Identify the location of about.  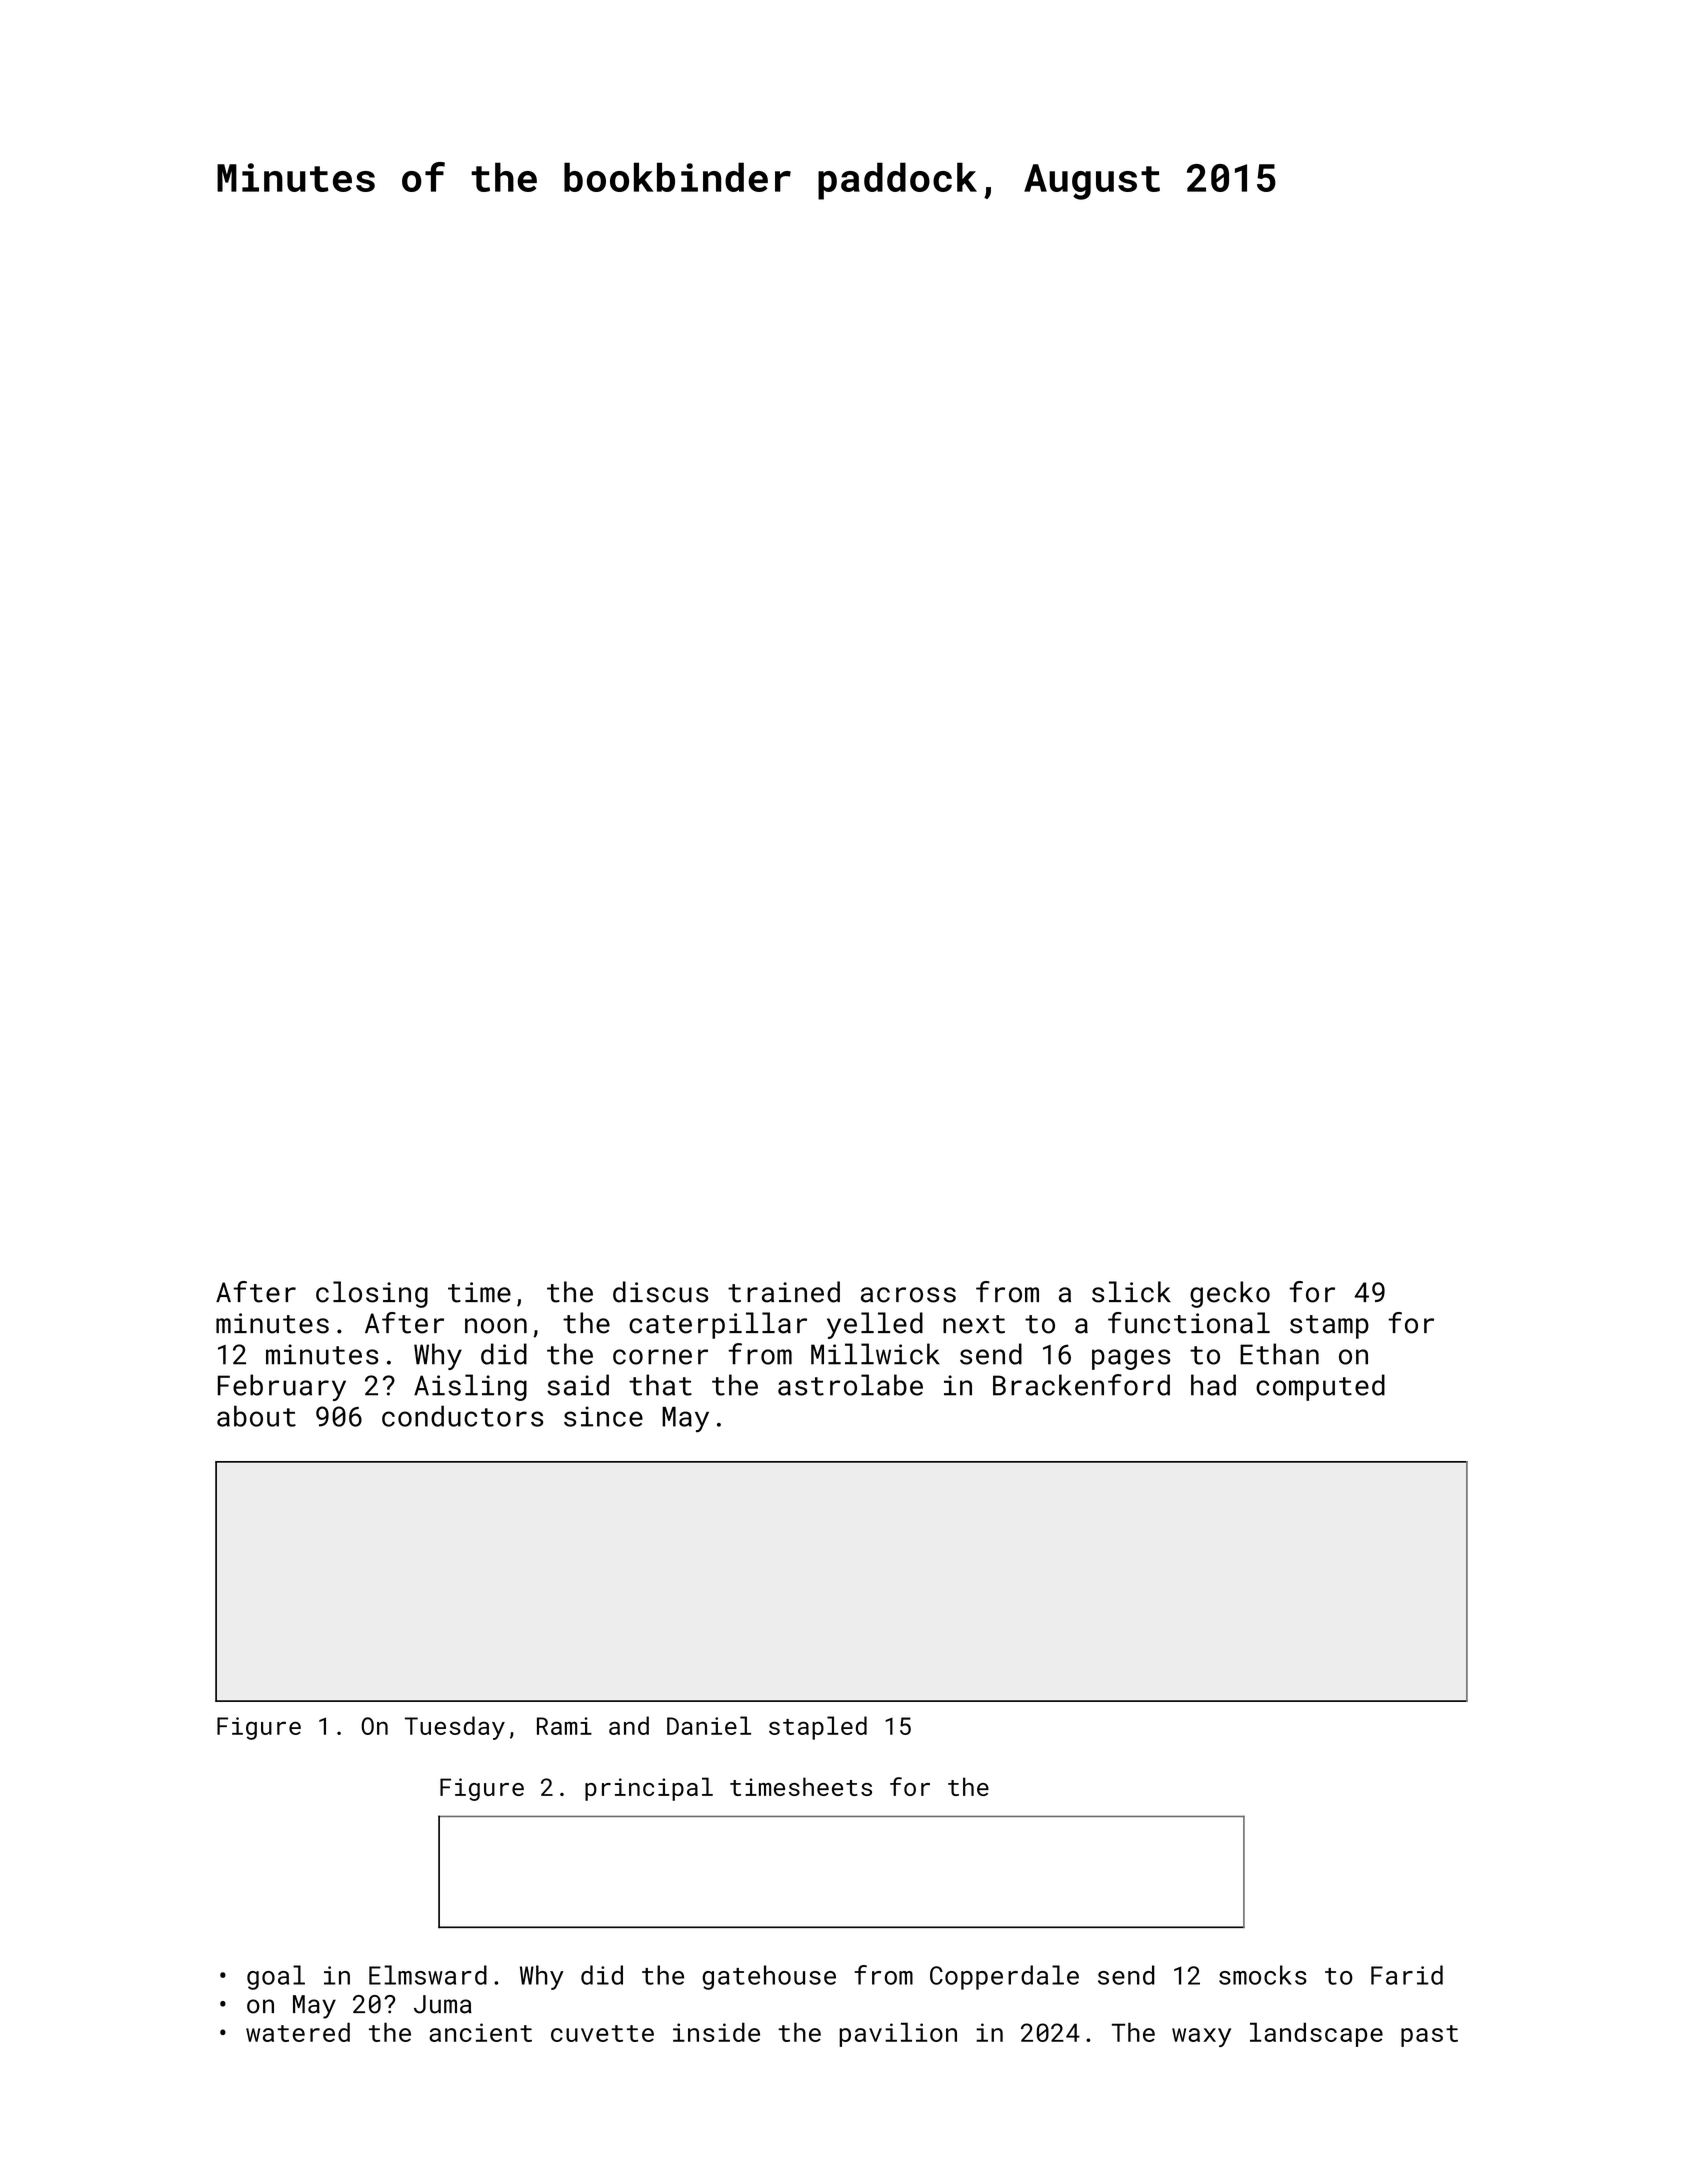
(256, 1416).
